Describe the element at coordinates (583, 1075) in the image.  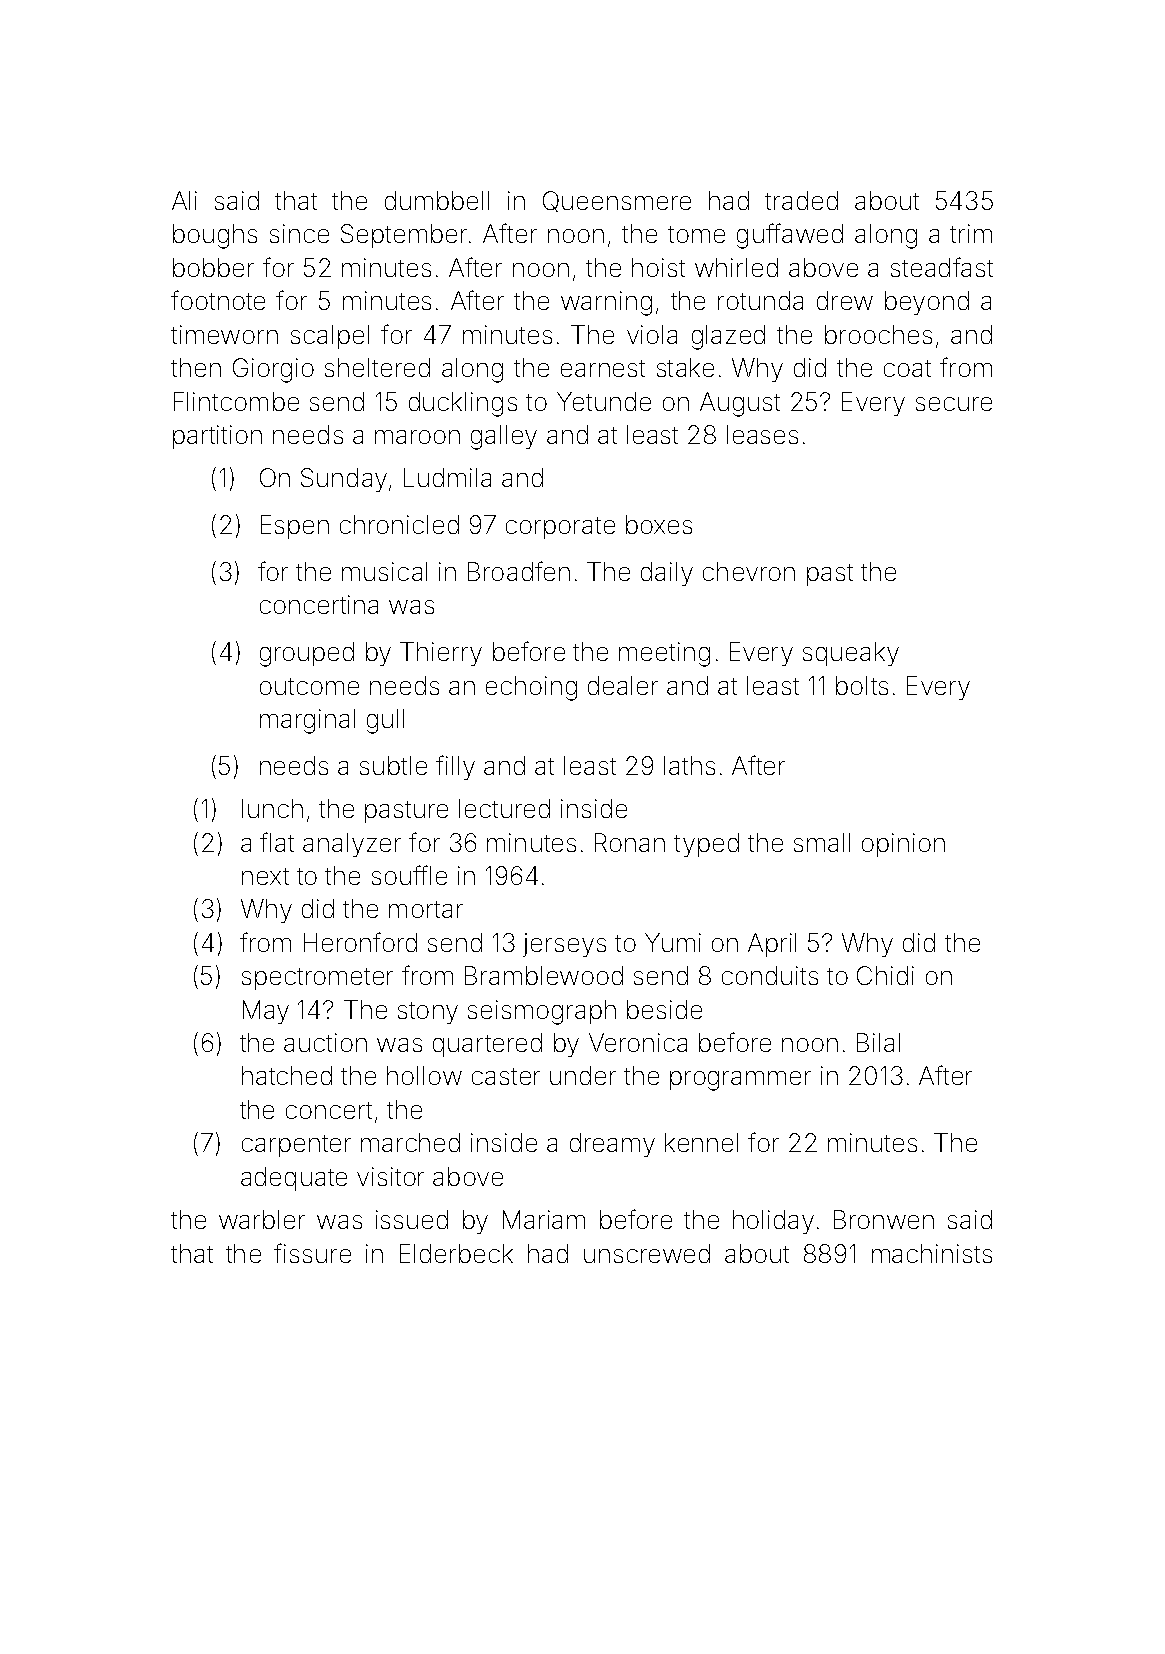
I see `under` at that location.
